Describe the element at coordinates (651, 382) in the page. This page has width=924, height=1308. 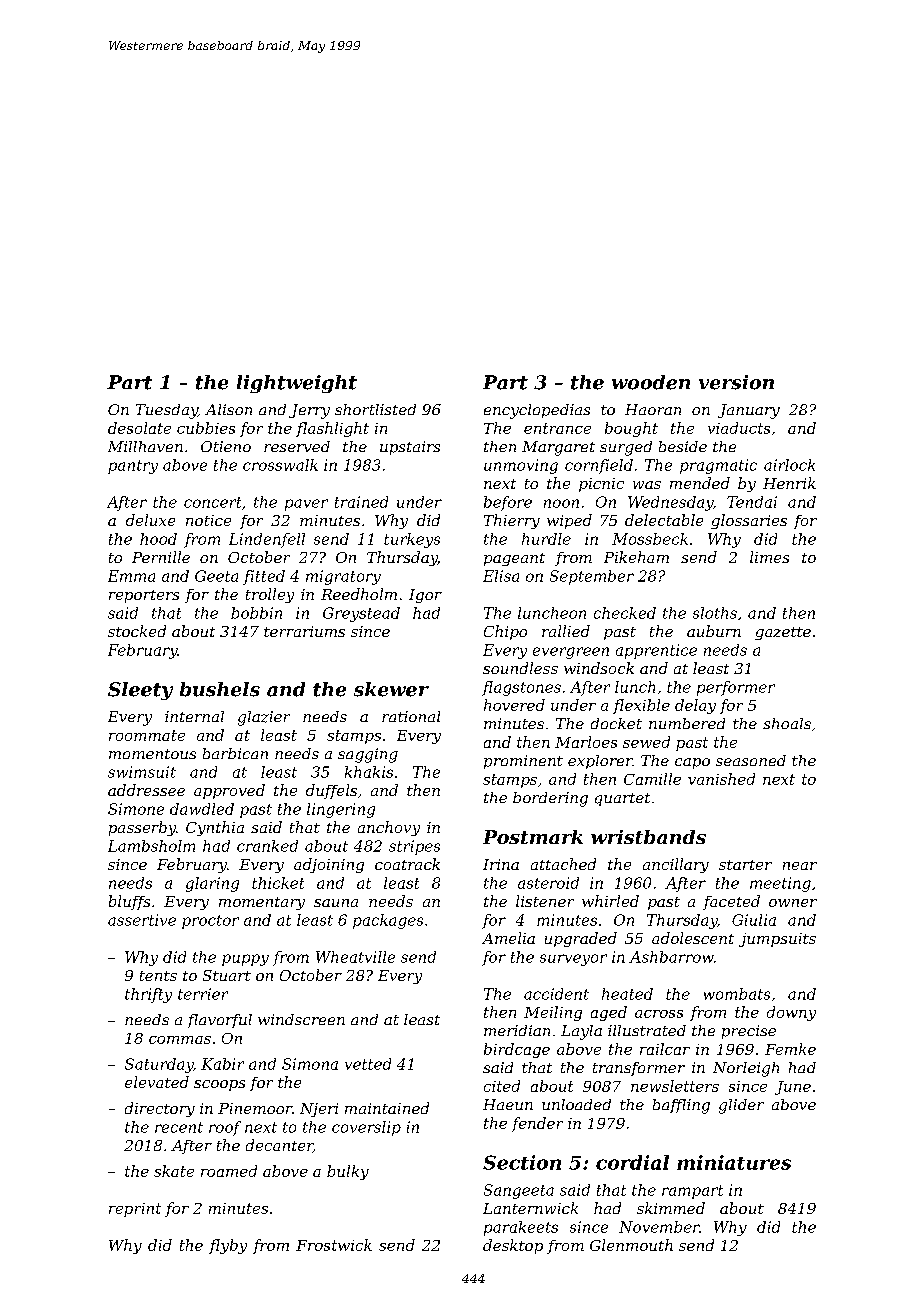
I see `wooden` at that location.
